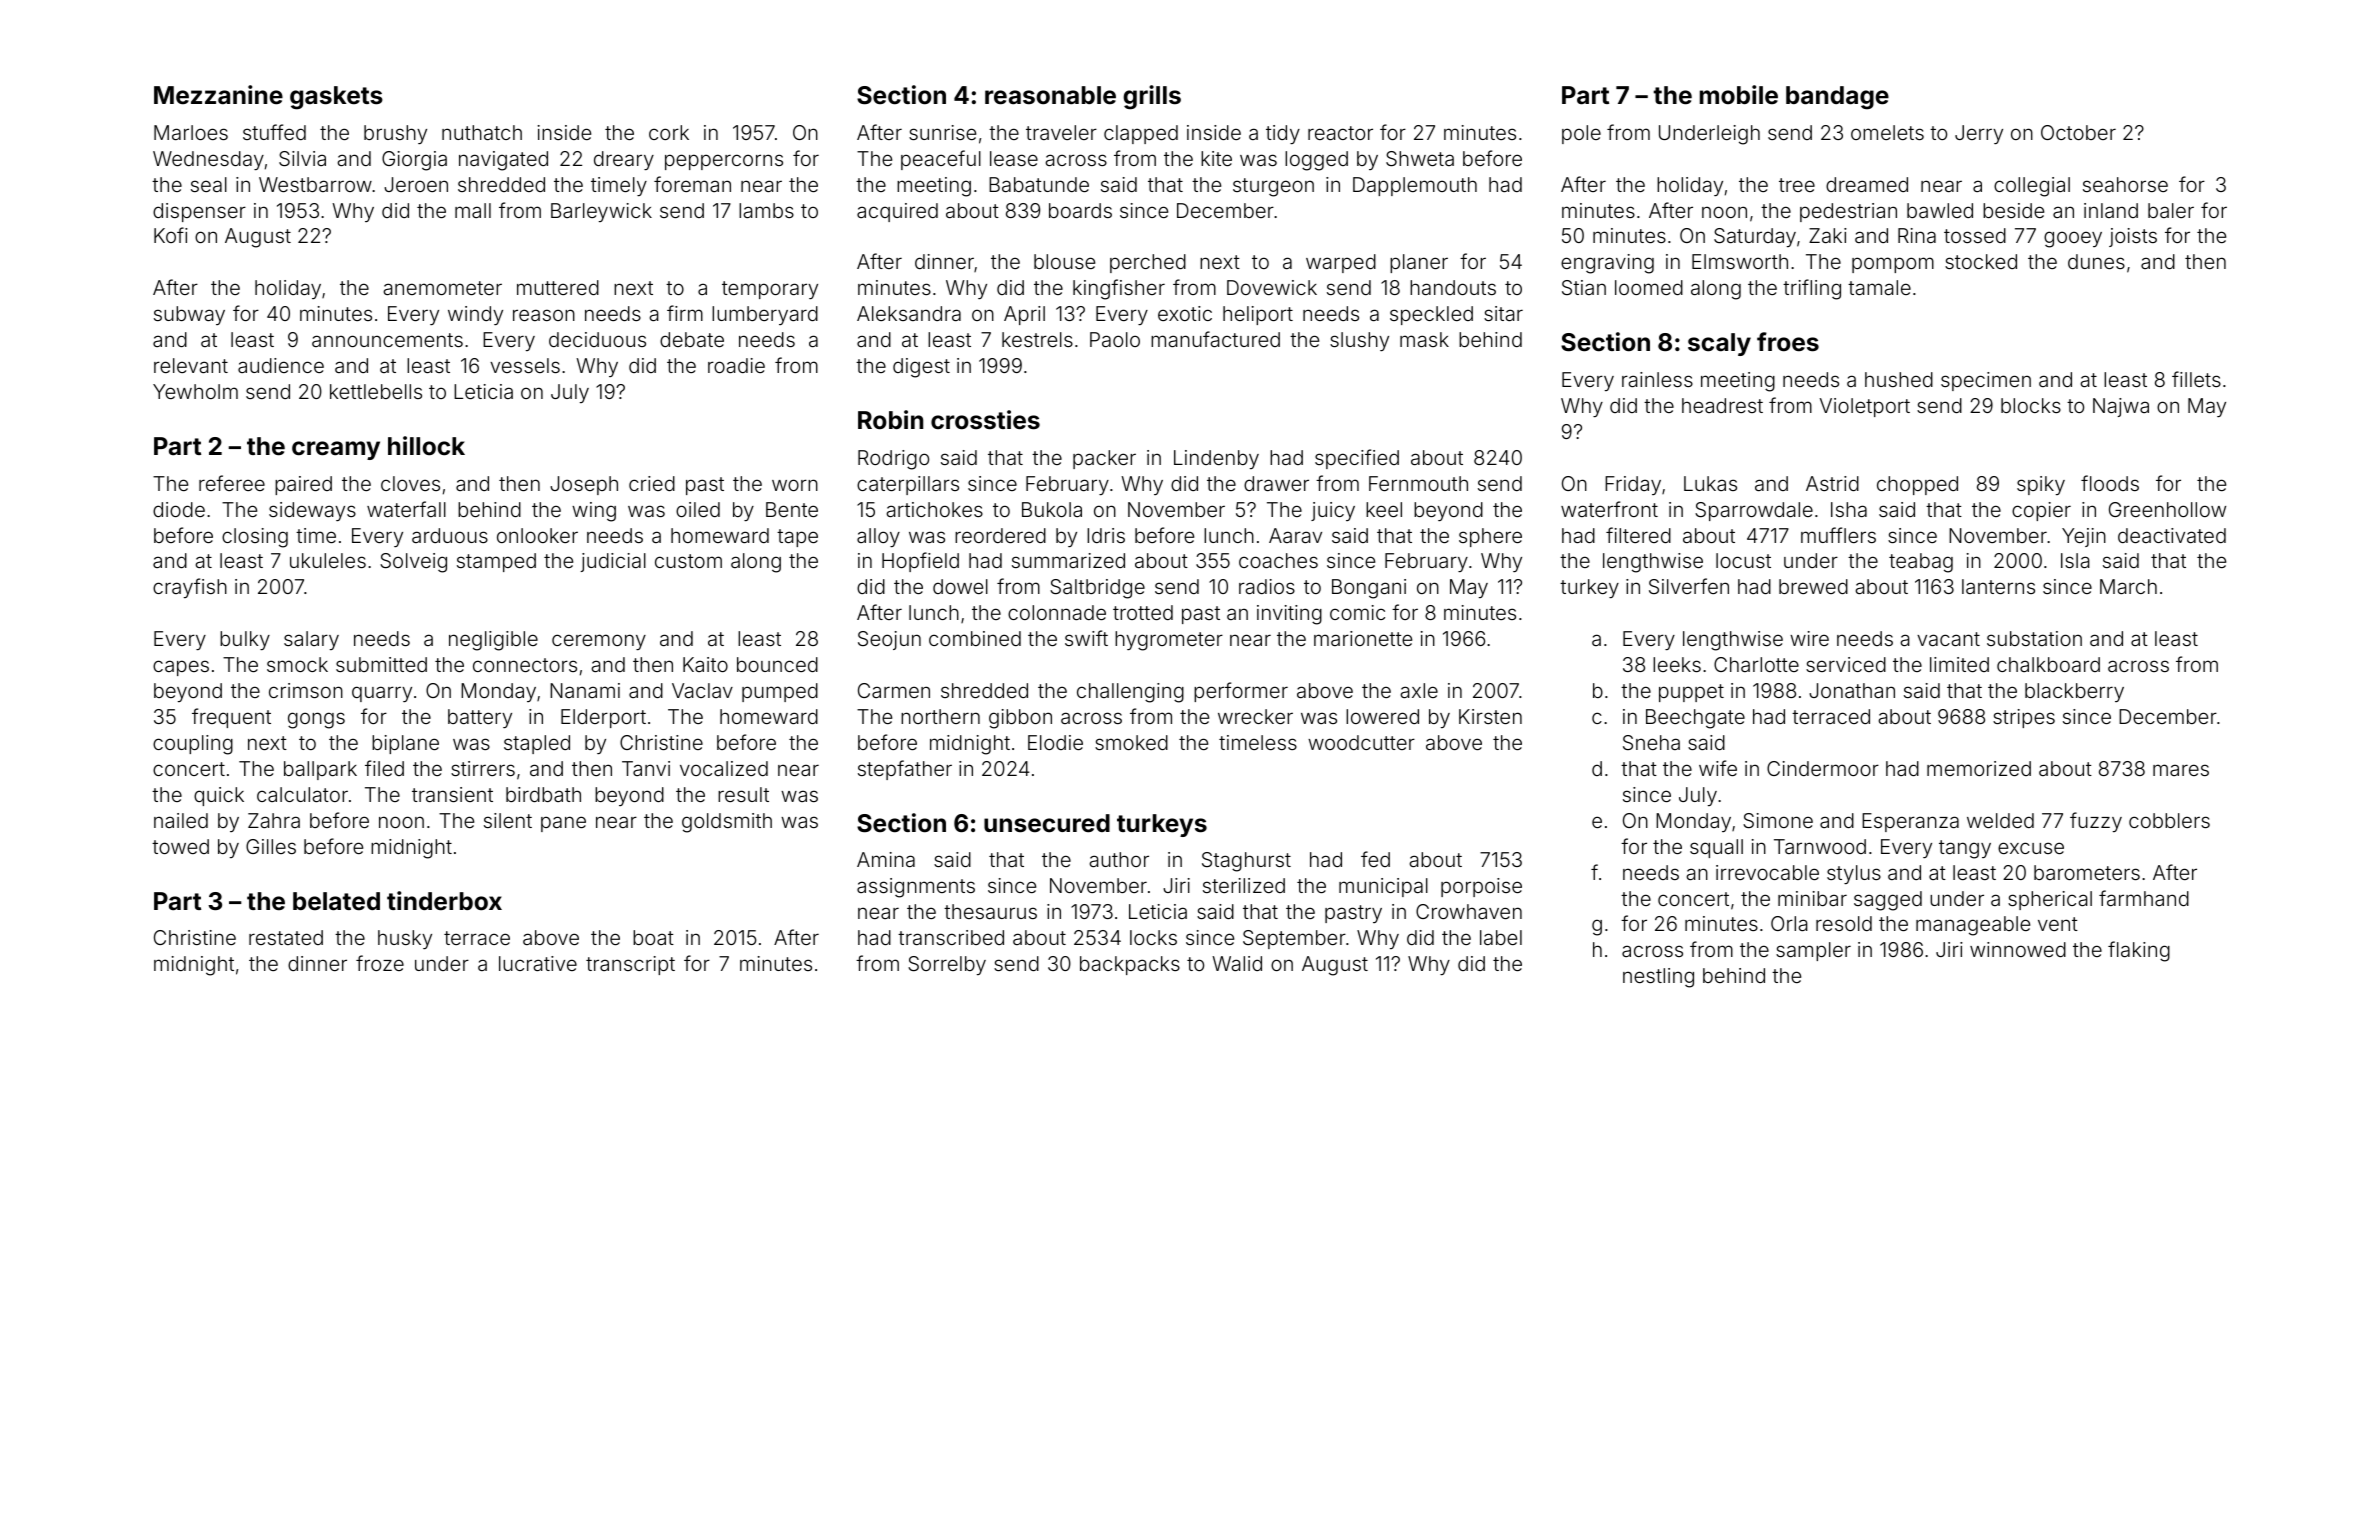 The width and height of the screenshot is (2380, 1540). Describe the element at coordinates (1148, 263) in the screenshot. I see `perched` at that location.
